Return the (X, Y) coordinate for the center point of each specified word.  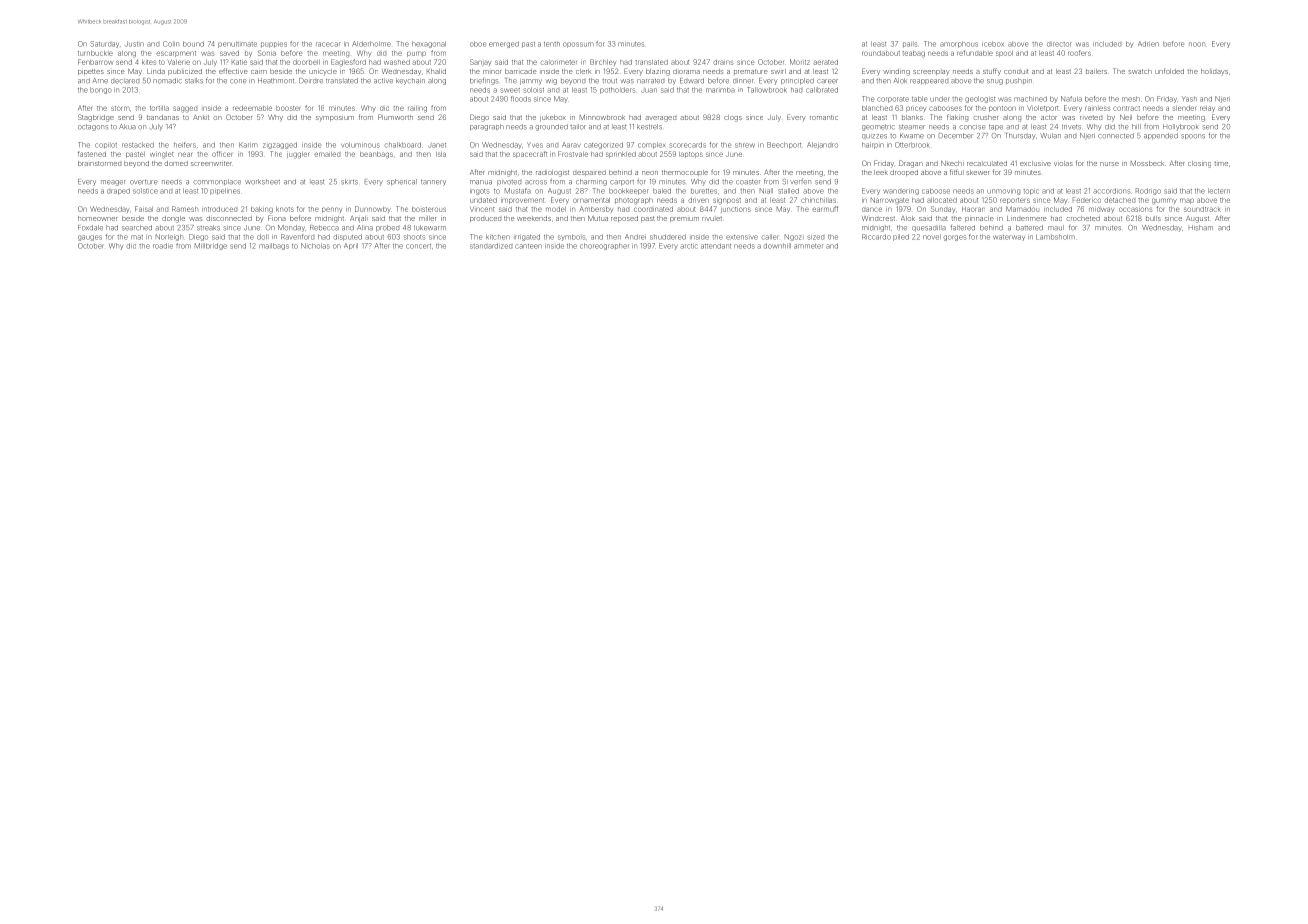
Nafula (1071, 99)
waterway (1009, 238)
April (351, 246)
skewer (978, 172)
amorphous (959, 44)
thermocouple (685, 173)
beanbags (376, 155)
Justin (134, 44)
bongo (101, 90)
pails (910, 45)
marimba (720, 90)
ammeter (808, 246)
